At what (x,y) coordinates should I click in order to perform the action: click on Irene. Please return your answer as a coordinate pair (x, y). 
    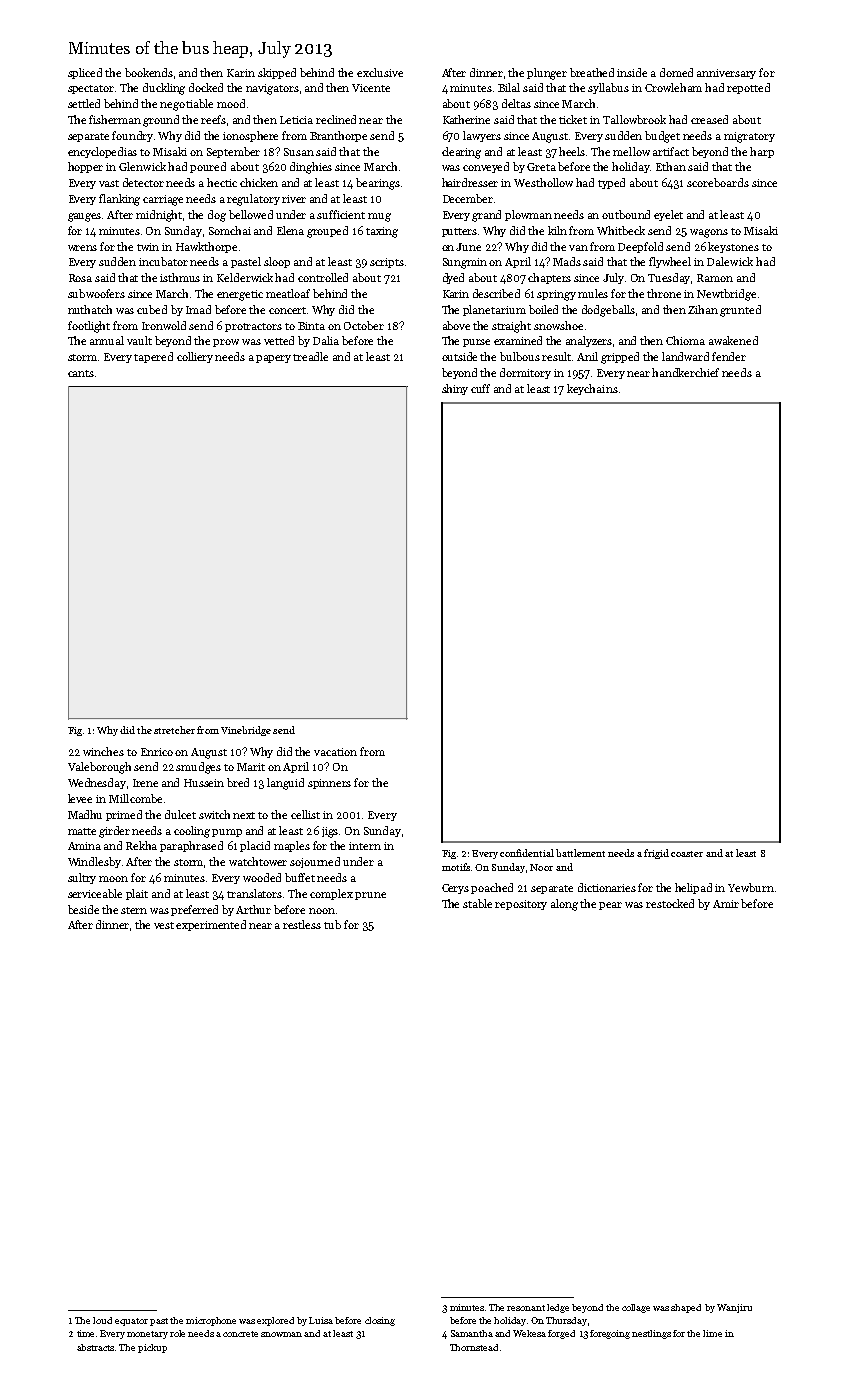
    Looking at the image, I should click on (145, 783).
